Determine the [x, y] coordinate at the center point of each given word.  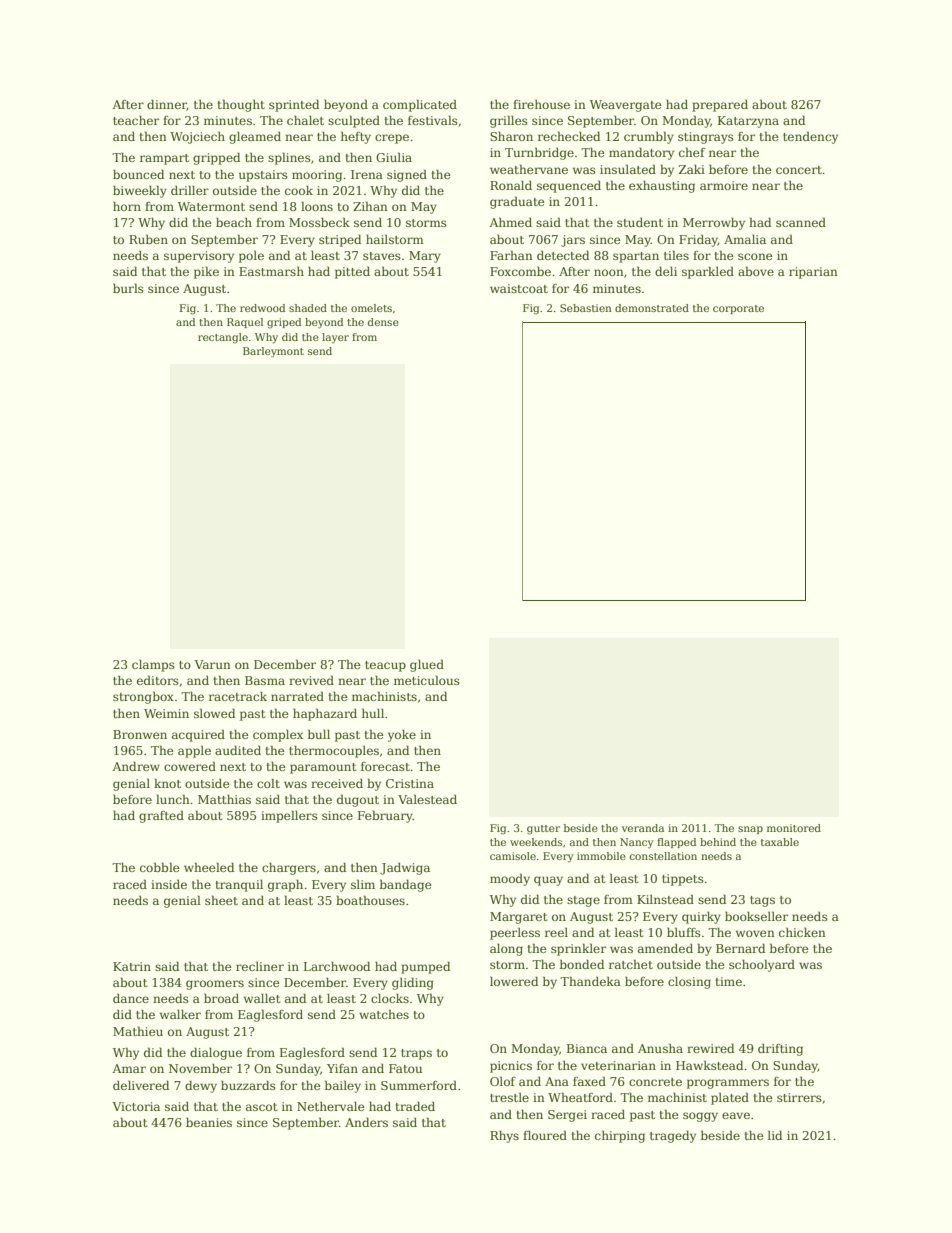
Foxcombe [520, 271]
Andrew [136, 766]
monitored [794, 828]
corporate [738, 309]
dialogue [216, 1053]
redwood [262, 308]
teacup [385, 666]
